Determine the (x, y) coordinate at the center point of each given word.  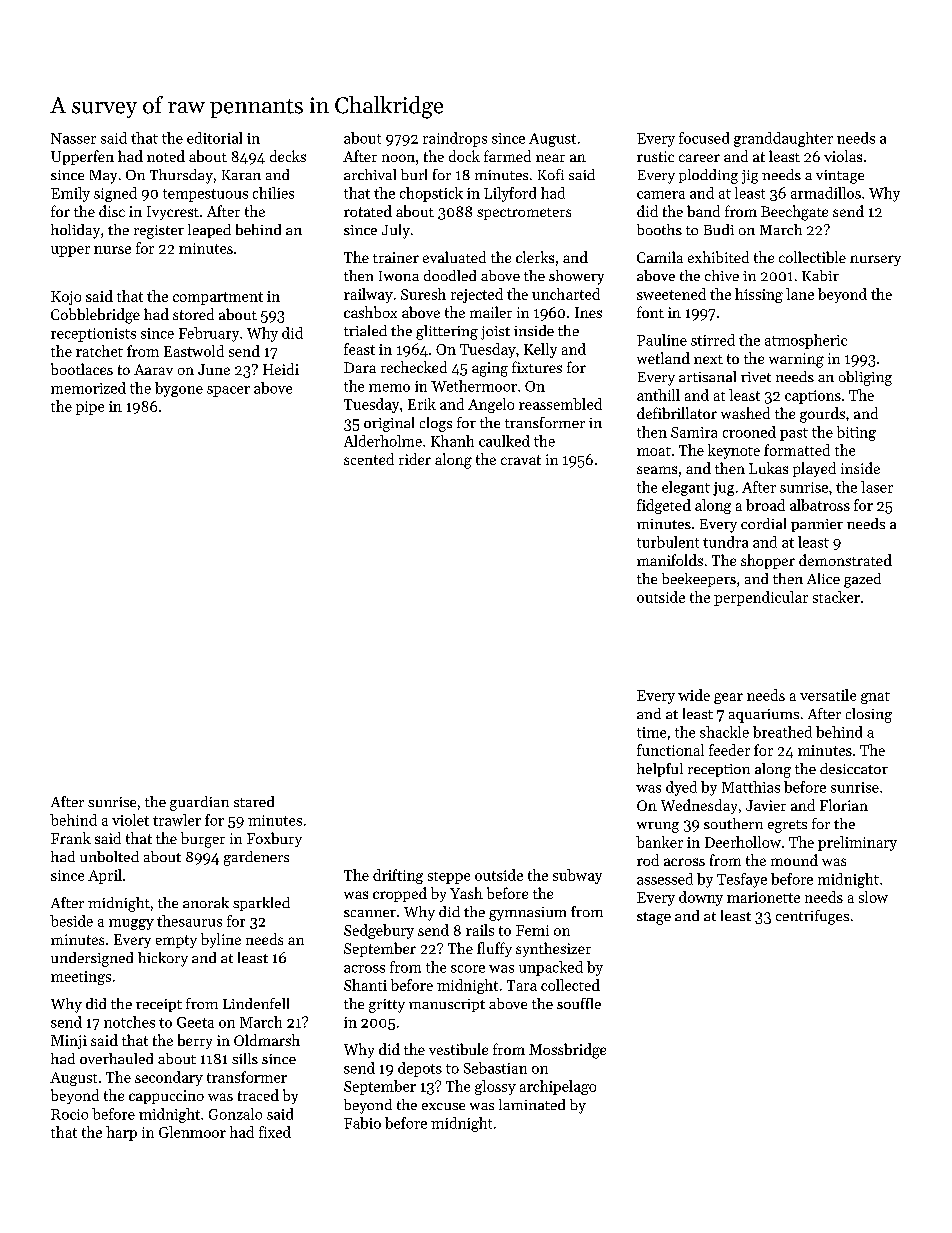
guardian (199, 803)
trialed (365, 330)
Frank (71, 838)
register (159, 232)
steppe (449, 878)
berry (195, 1041)
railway (368, 295)
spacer (228, 391)
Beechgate (794, 213)
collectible (812, 257)
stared (254, 801)
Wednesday (699, 806)
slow (873, 897)
